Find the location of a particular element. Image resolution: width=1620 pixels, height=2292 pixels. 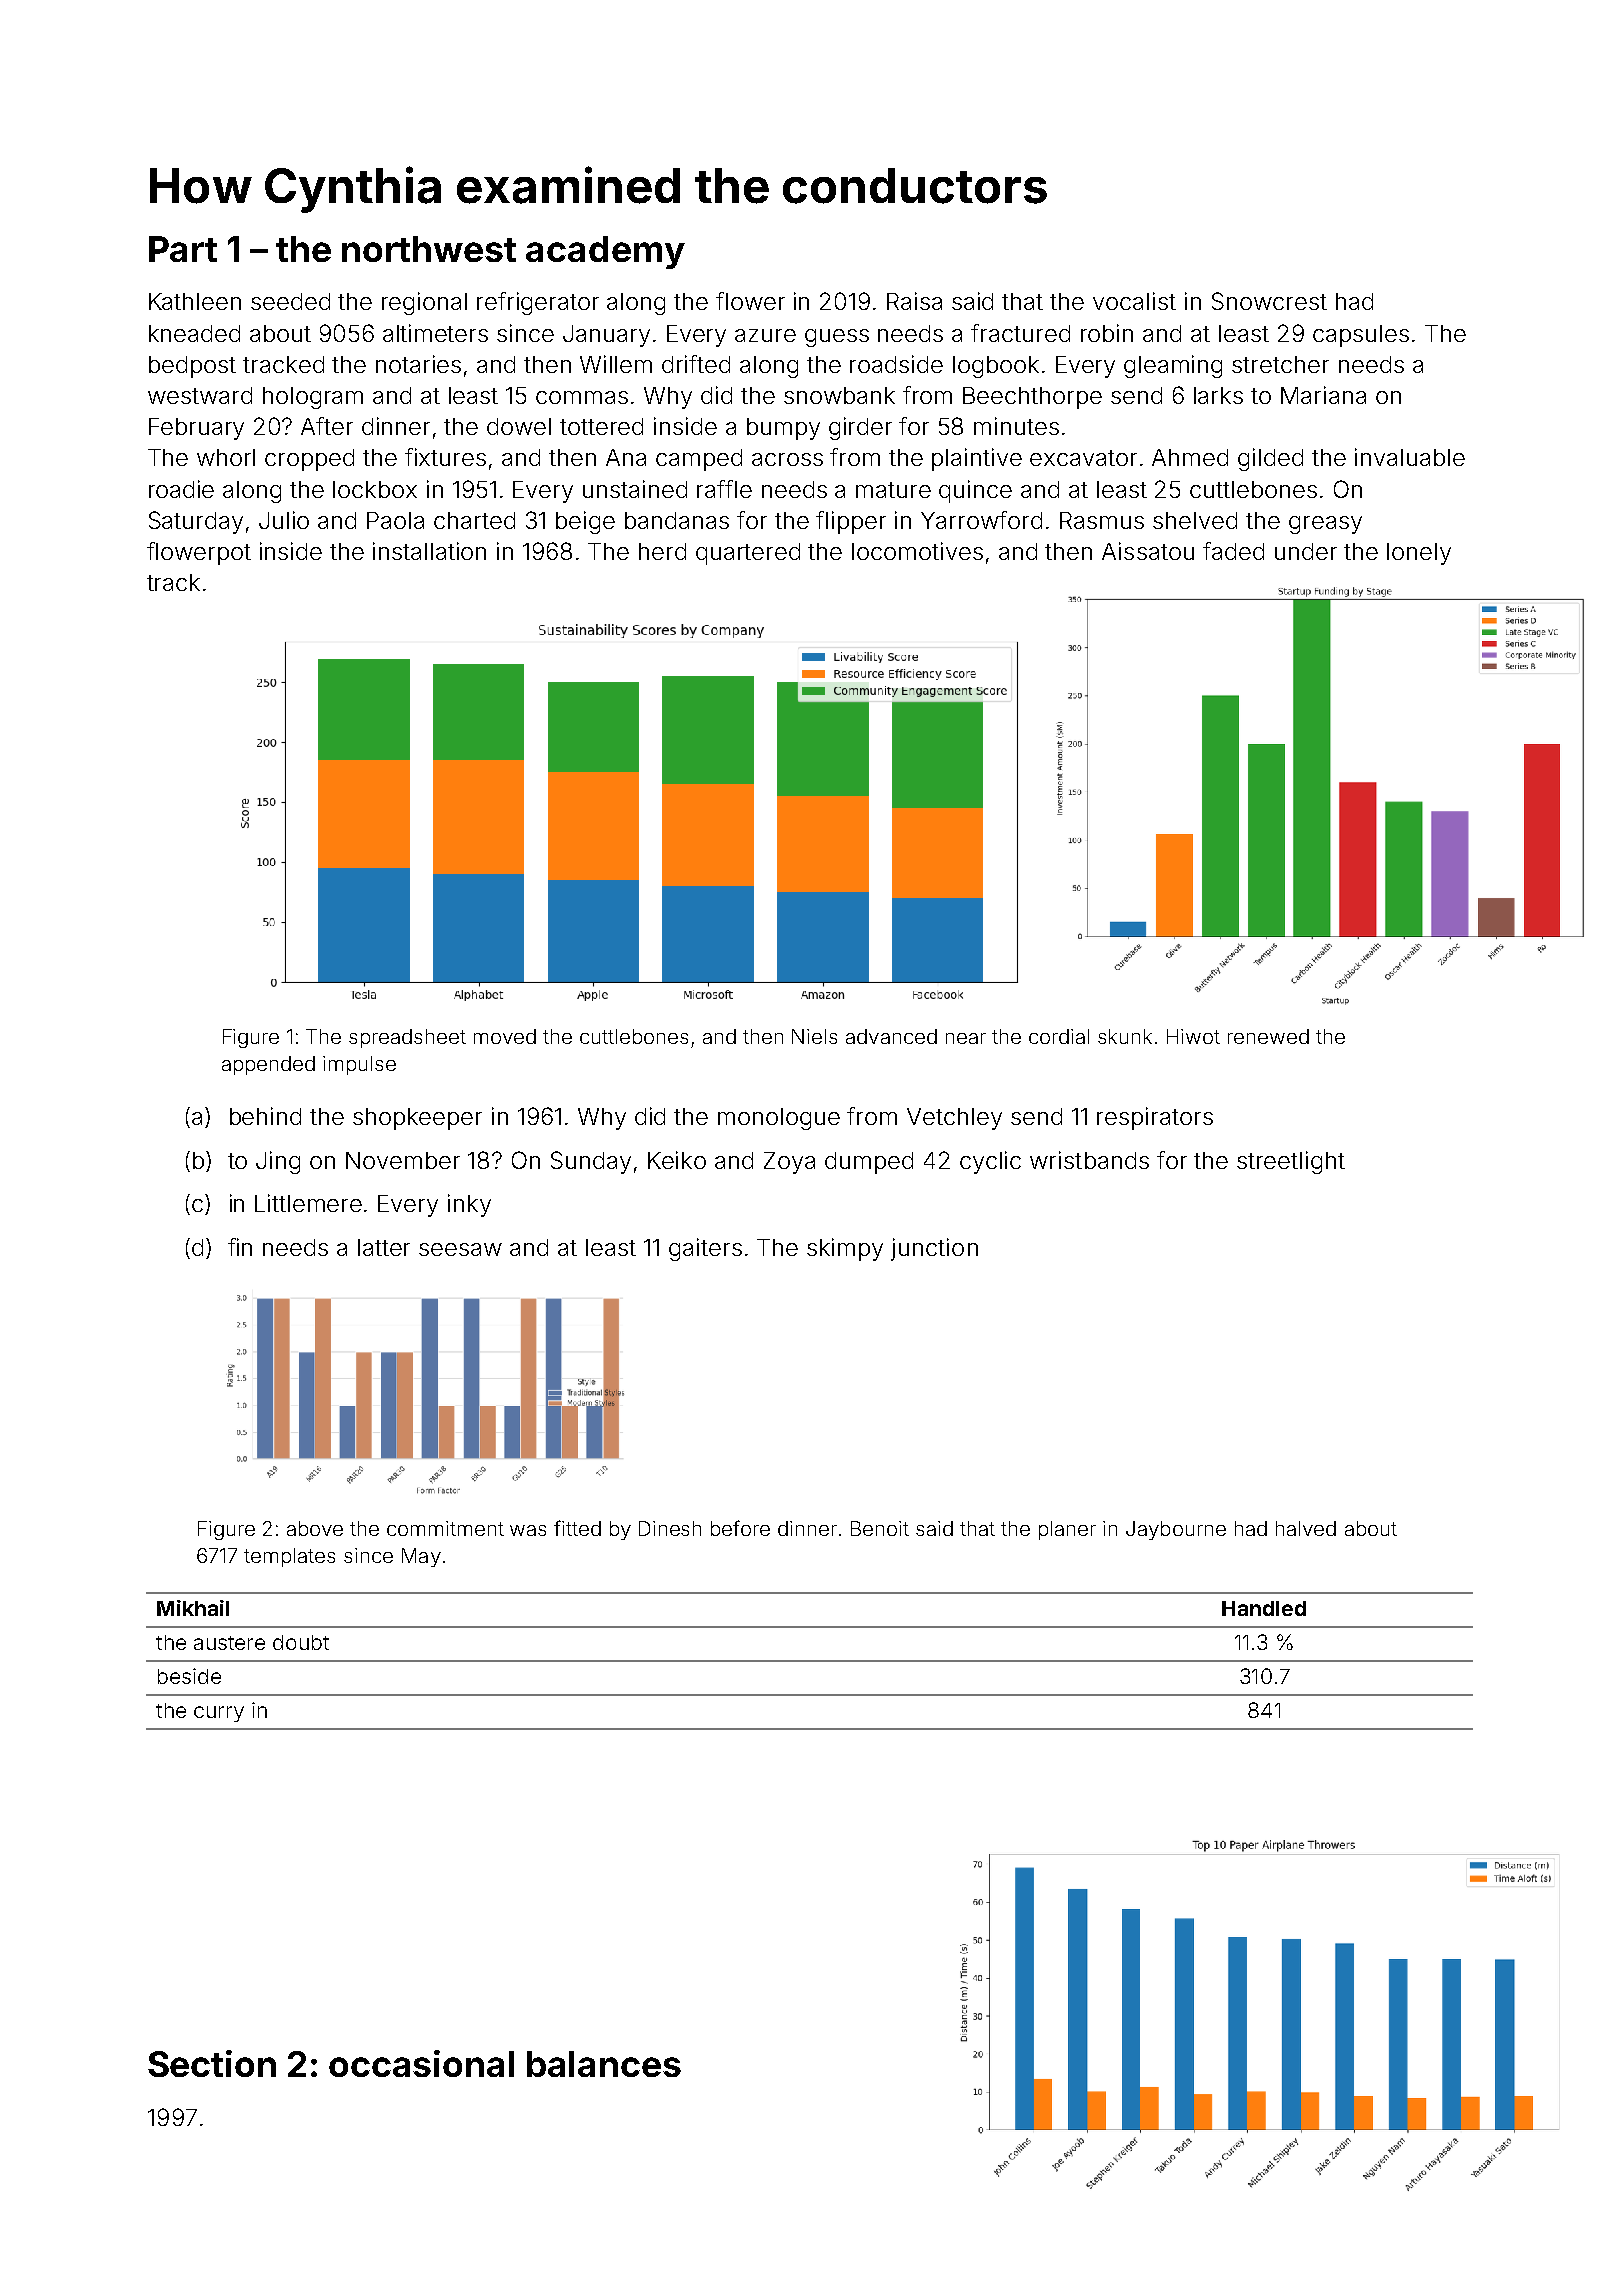

Benoit is located at coordinates (880, 1528).
